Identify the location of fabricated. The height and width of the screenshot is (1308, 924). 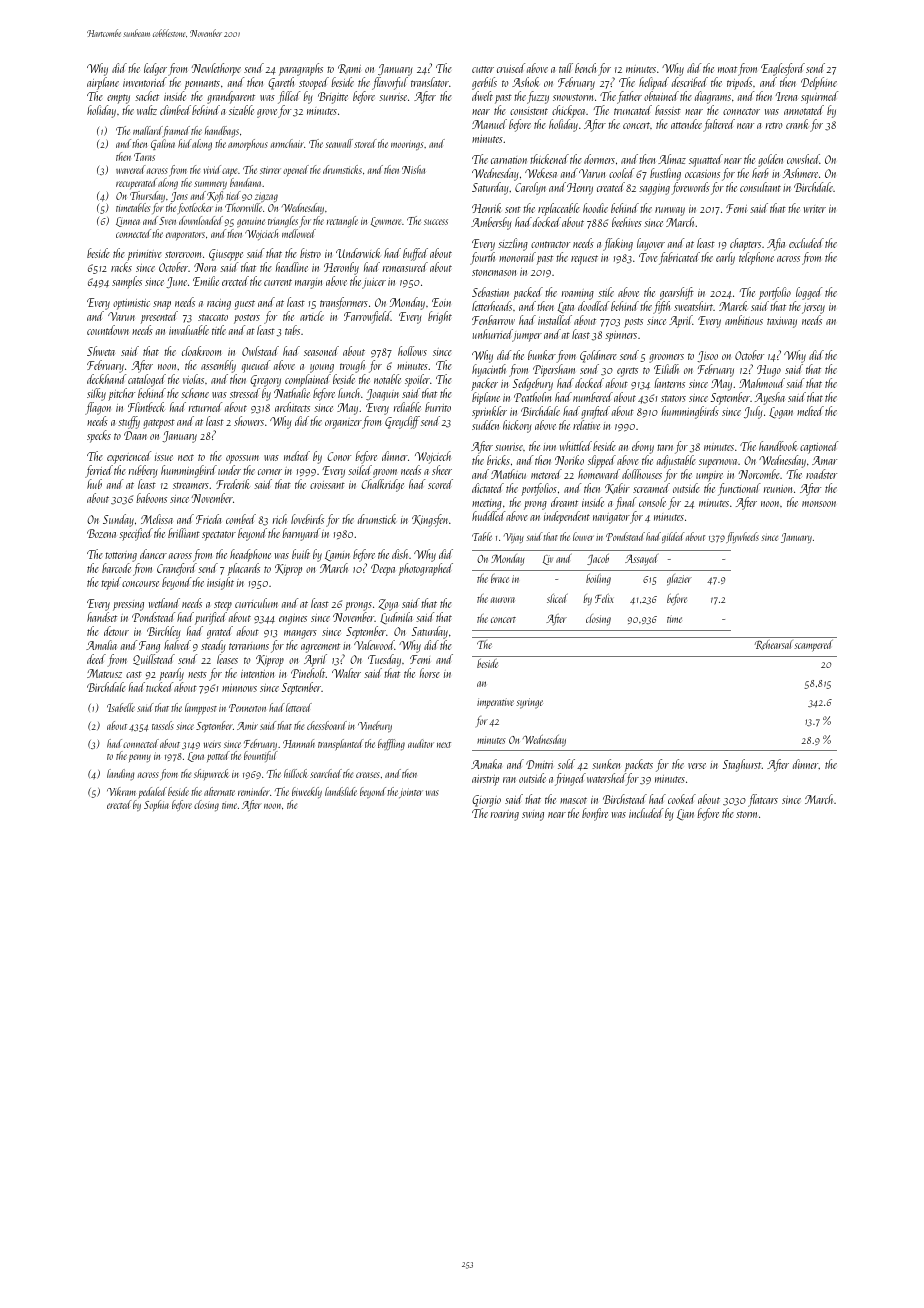
(679, 258).
